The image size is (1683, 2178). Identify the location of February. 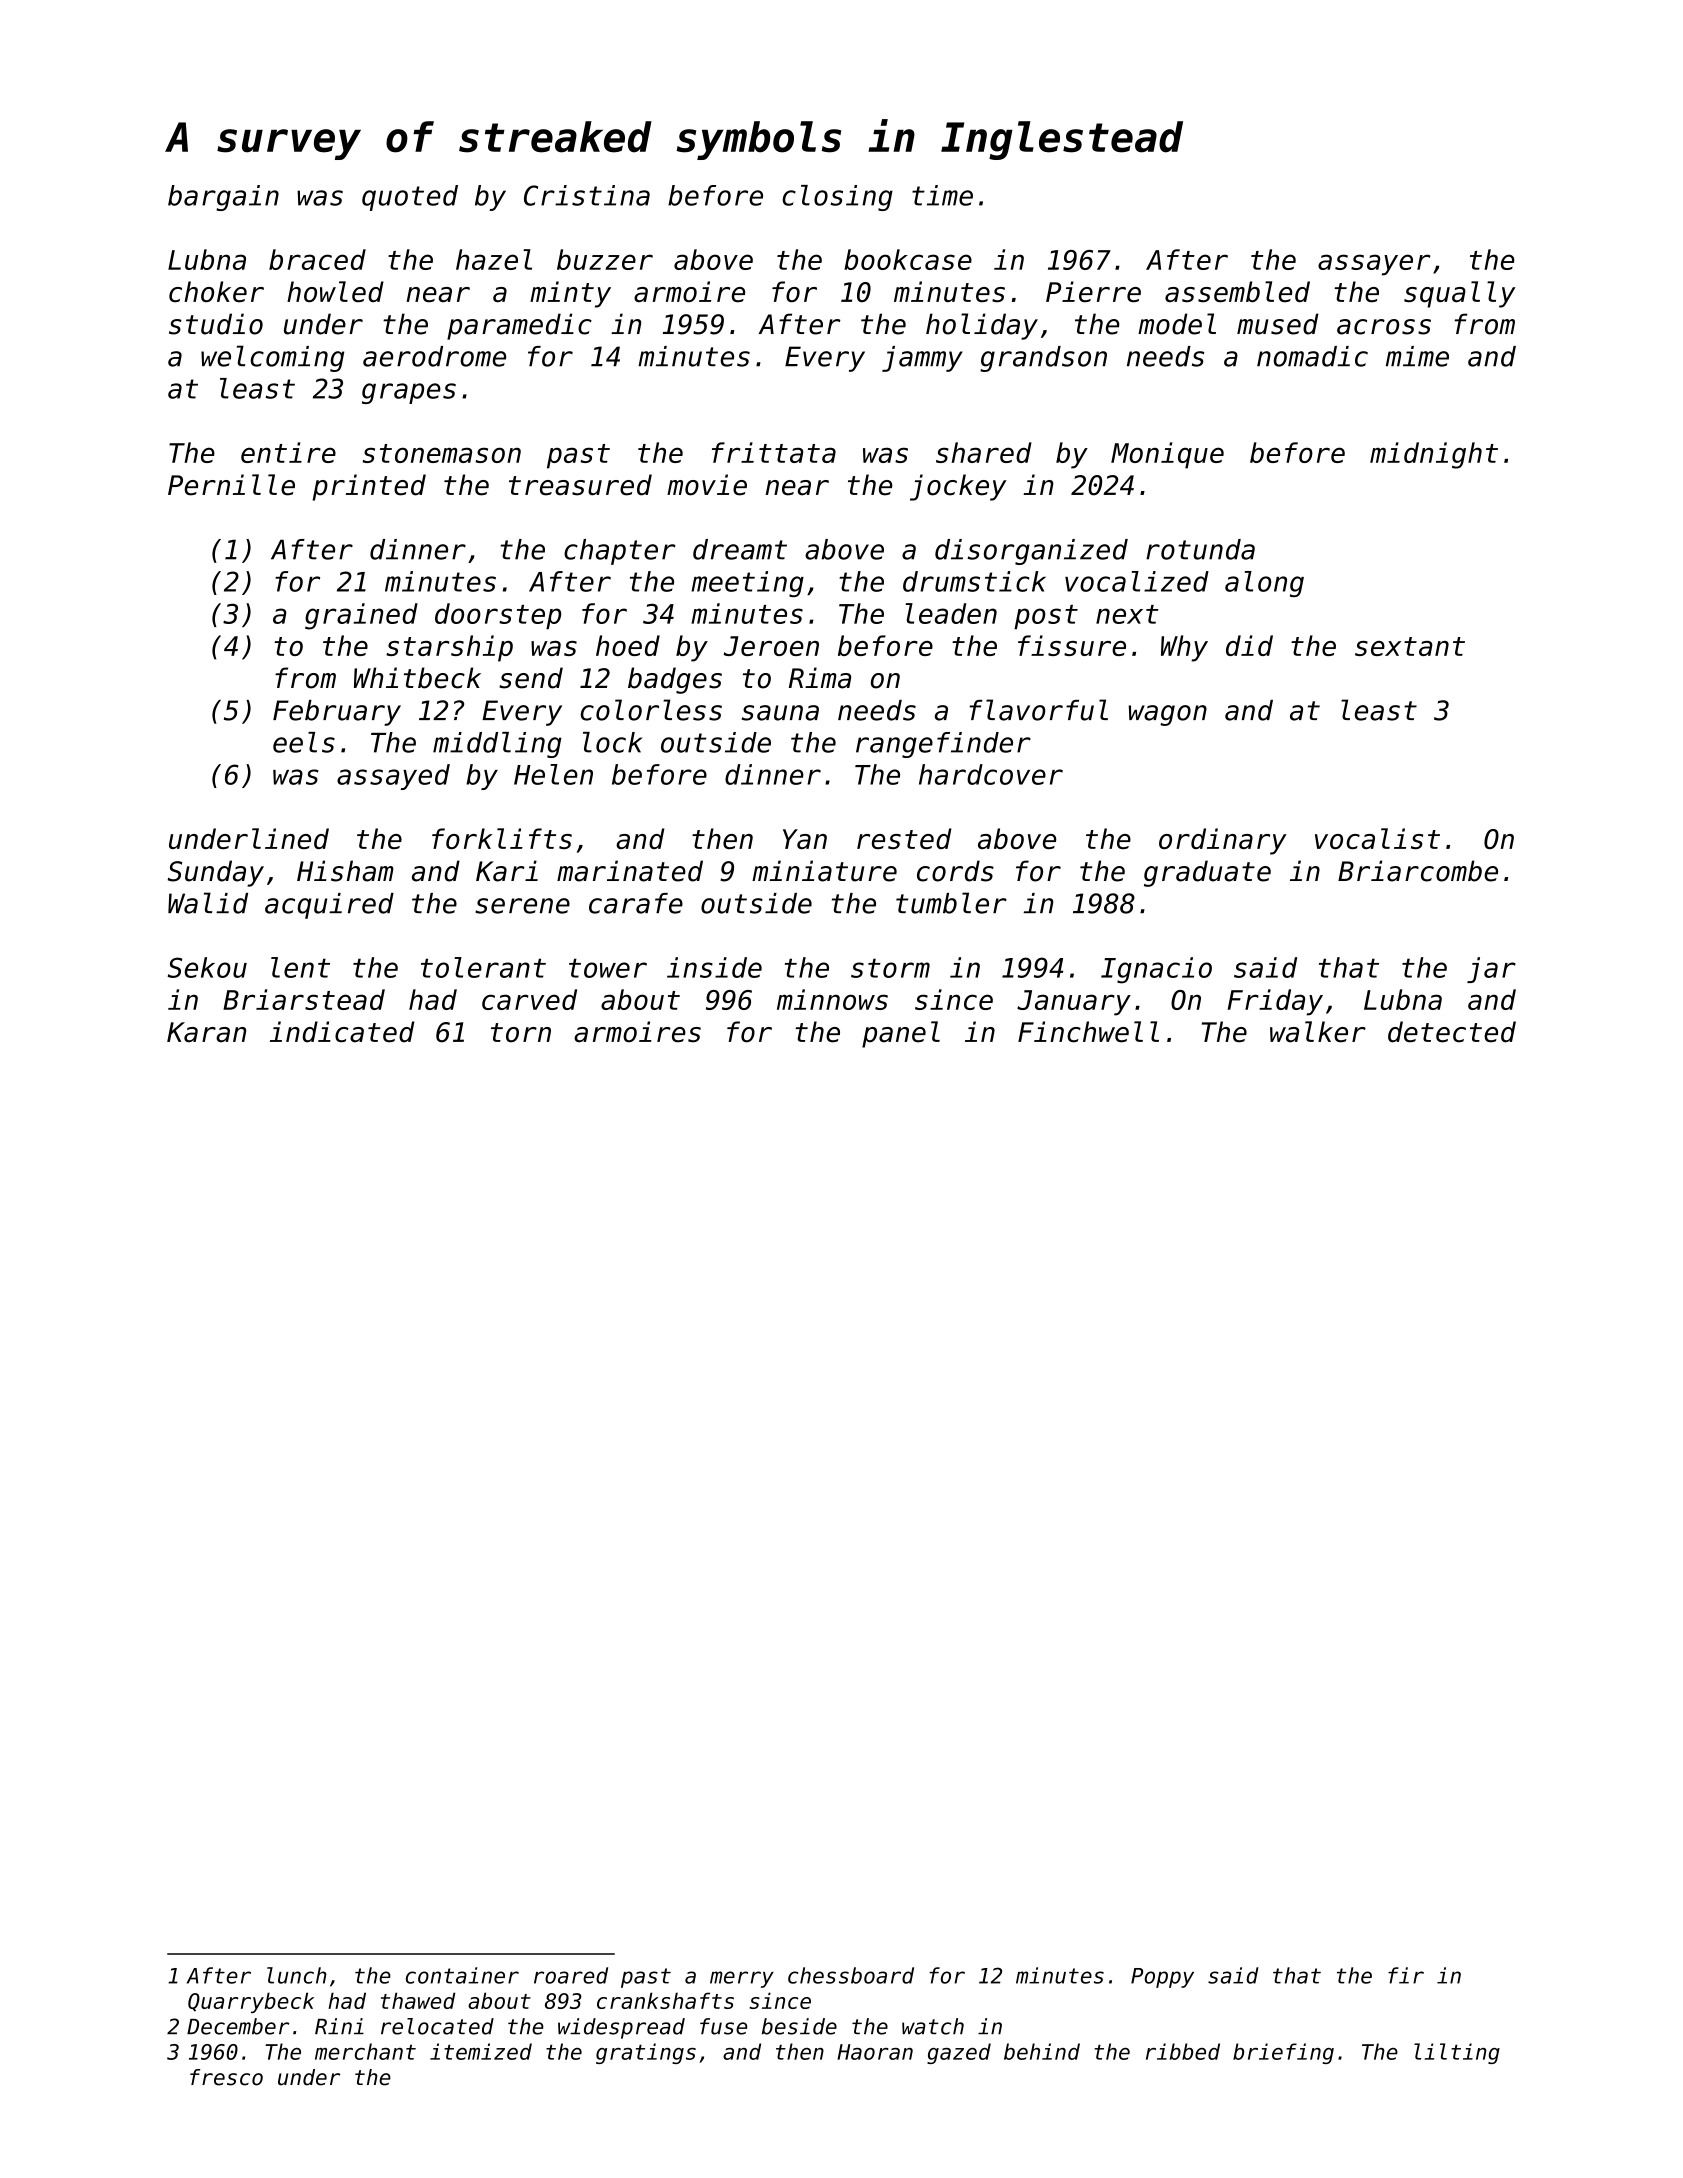
(337, 713).
